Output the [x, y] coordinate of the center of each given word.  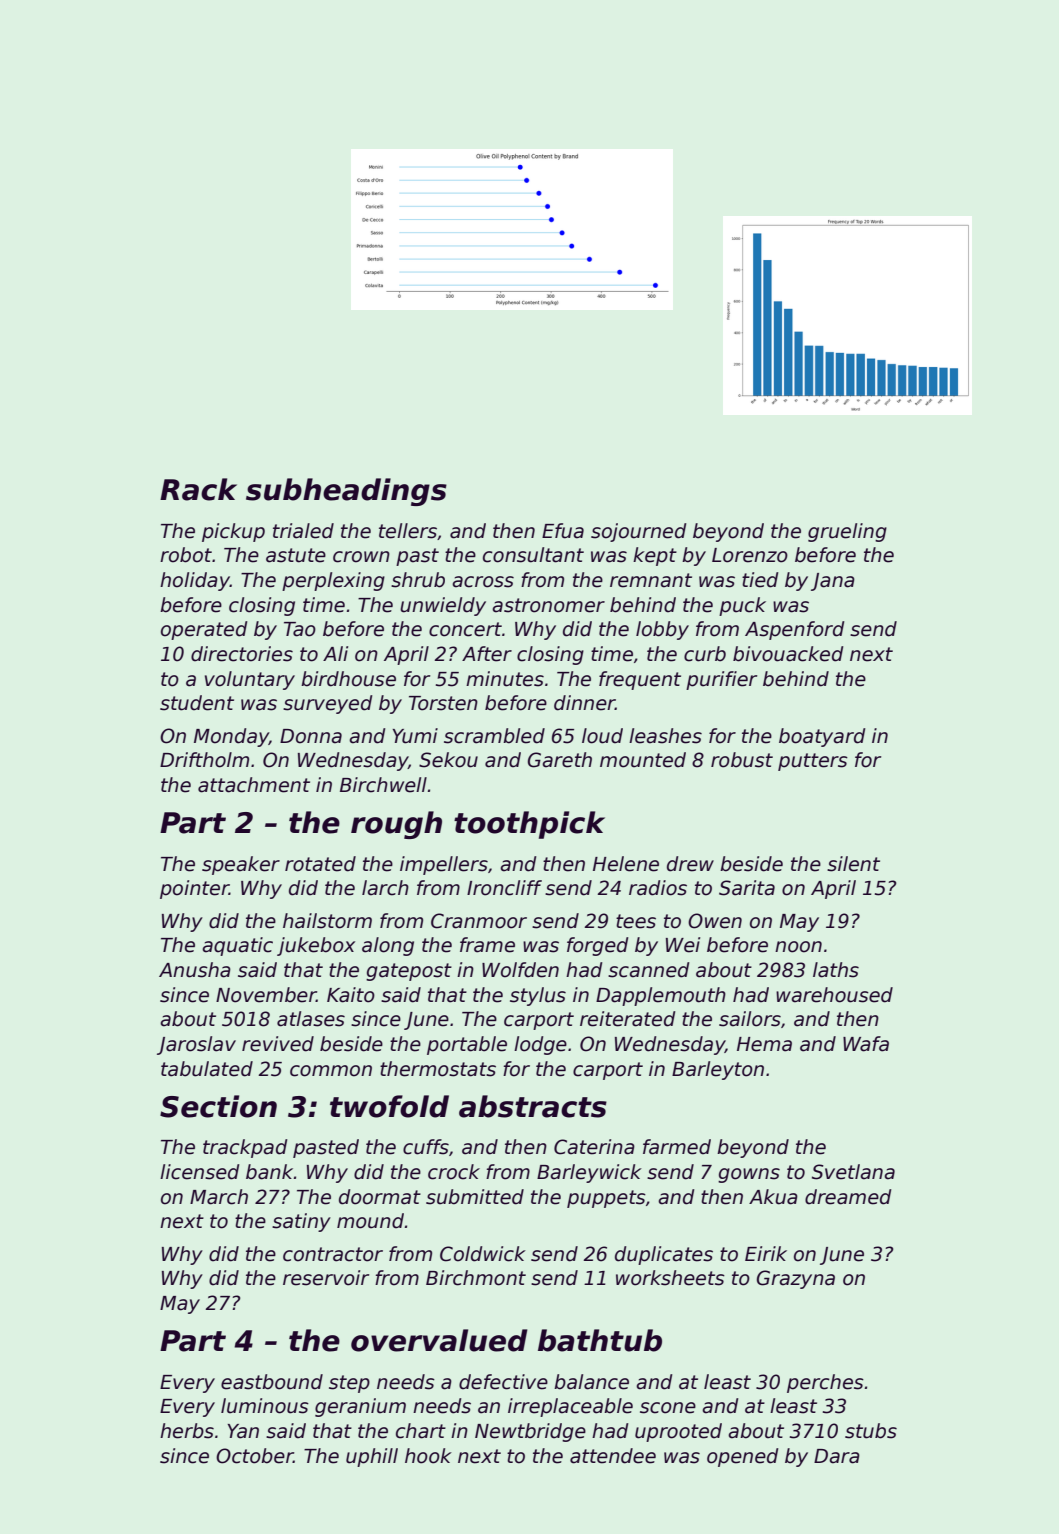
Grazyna [796, 1279]
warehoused [834, 995]
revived [278, 1044]
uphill [372, 1457]
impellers [444, 865]
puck [742, 606]
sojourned [638, 532]
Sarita [747, 888]
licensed [199, 1172]
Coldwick [483, 1254]
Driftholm [204, 760]
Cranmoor [479, 921]
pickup [233, 532]
